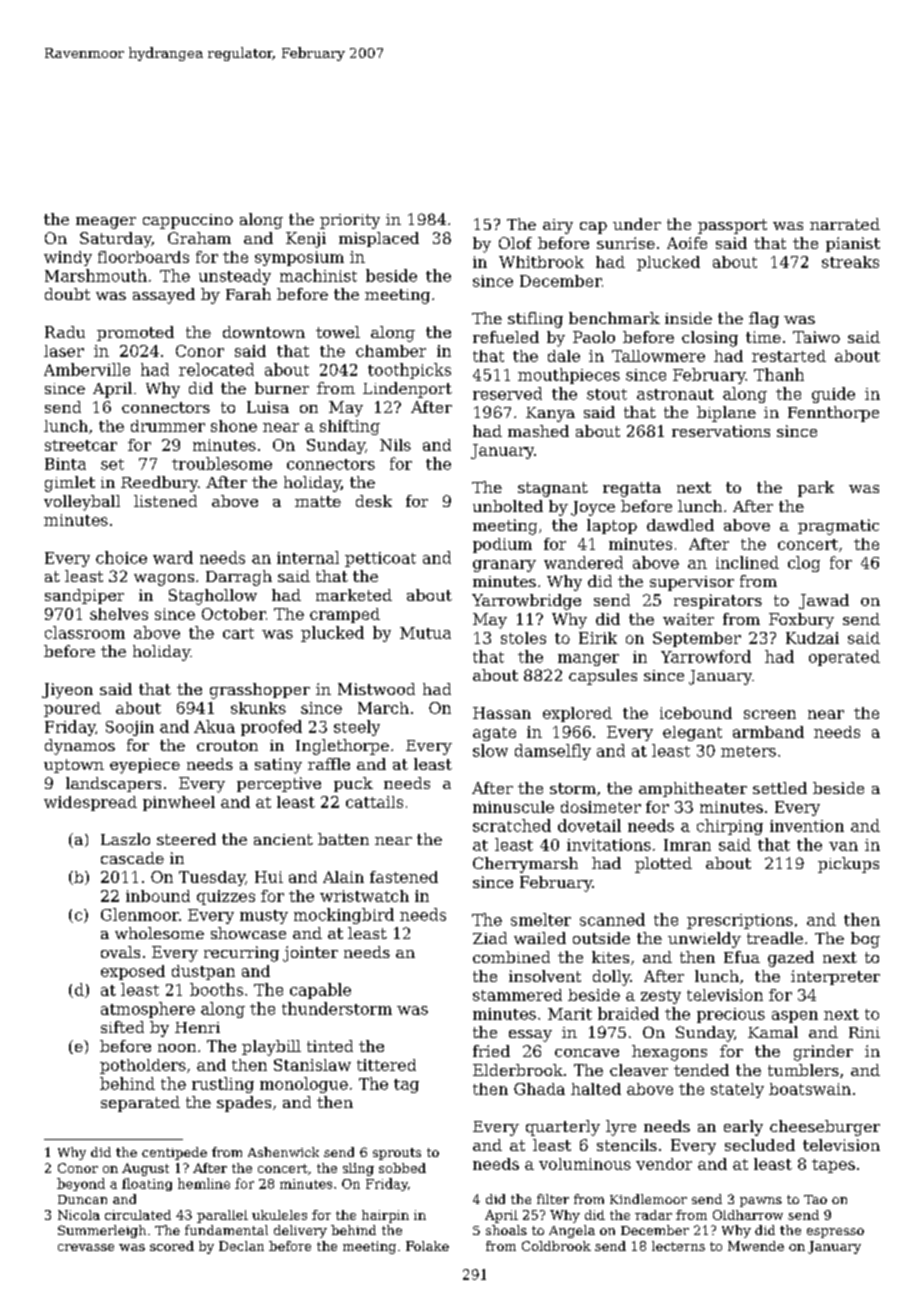 This screenshot has width=924, height=1308. Describe the element at coordinates (84, 596) in the screenshot. I see `sandpiper` at that location.
